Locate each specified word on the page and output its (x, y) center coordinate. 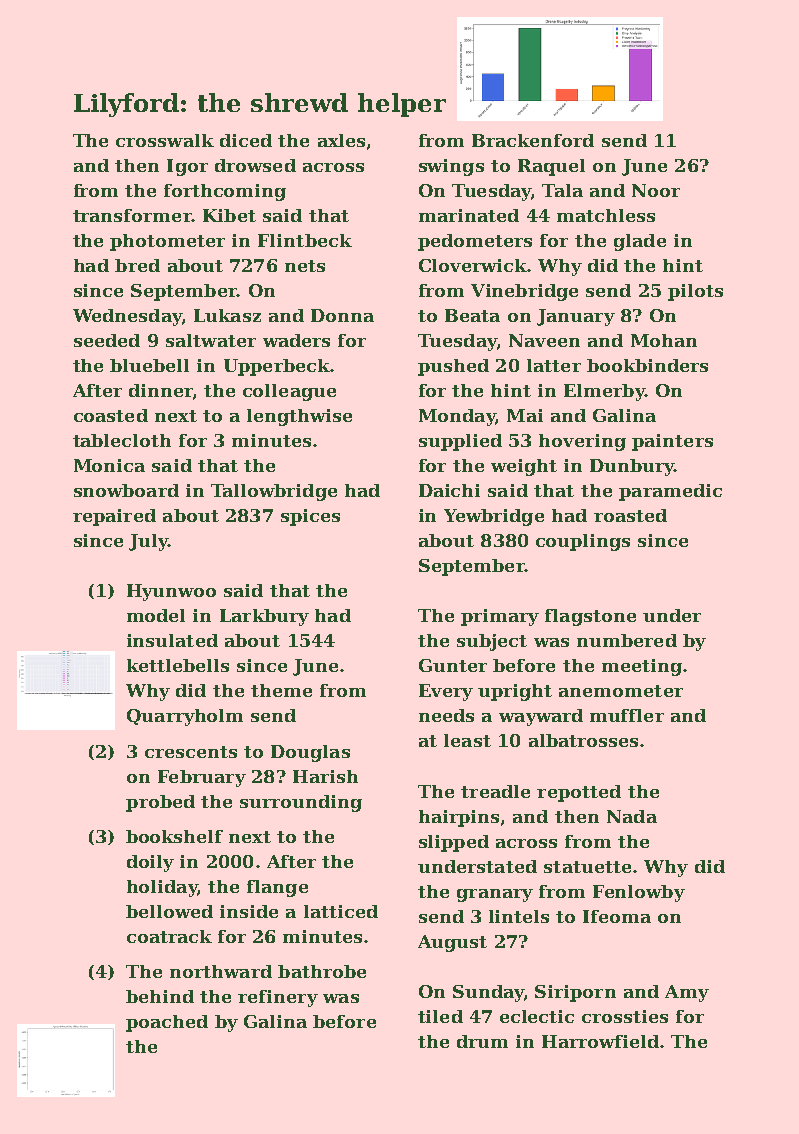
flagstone (590, 617)
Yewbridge (494, 517)
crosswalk (165, 140)
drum (482, 1041)
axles (341, 140)
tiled (440, 1016)
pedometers (475, 242)
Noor (656, 190)
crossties (625, 1016)
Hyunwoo (171, 592)
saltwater (211, 340)
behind (160, 996)
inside (249, 911)
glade (640, 242)
